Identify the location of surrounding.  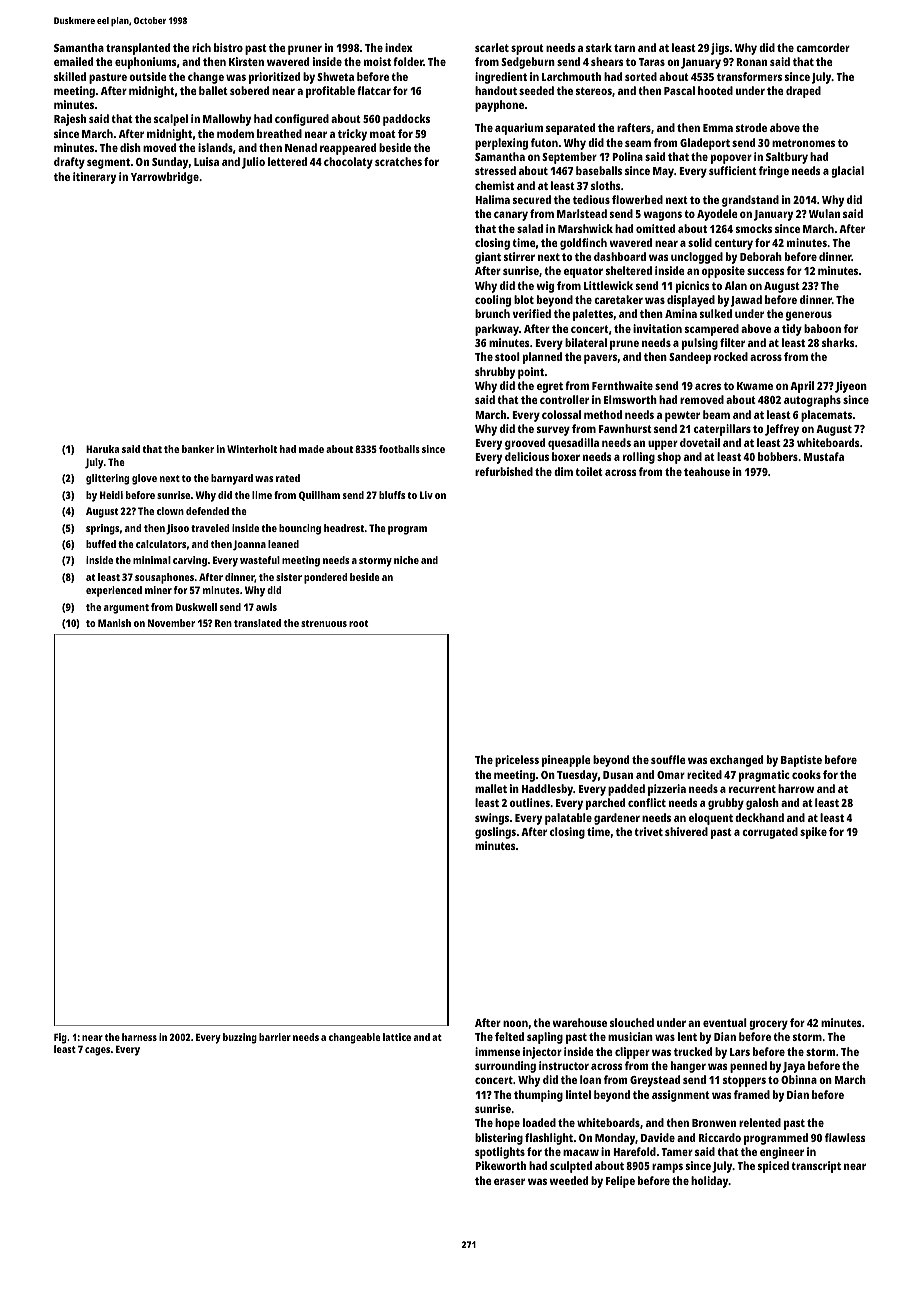
(505, 1067).
